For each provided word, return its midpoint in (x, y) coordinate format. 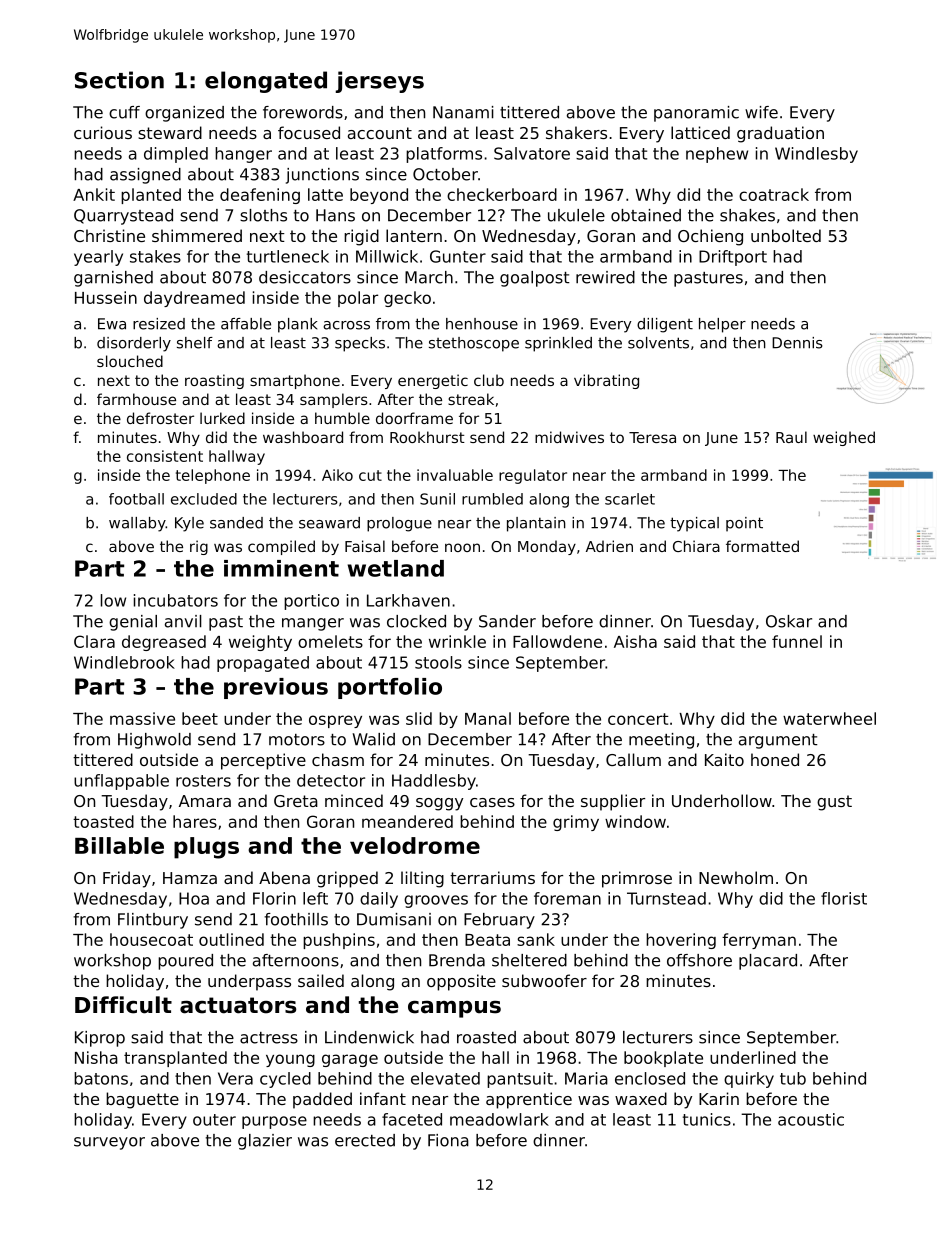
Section (119, 80)
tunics (707, 1119)
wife (761, 112)
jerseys (380, 82)
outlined (231, 939)
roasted (486, 1037)
